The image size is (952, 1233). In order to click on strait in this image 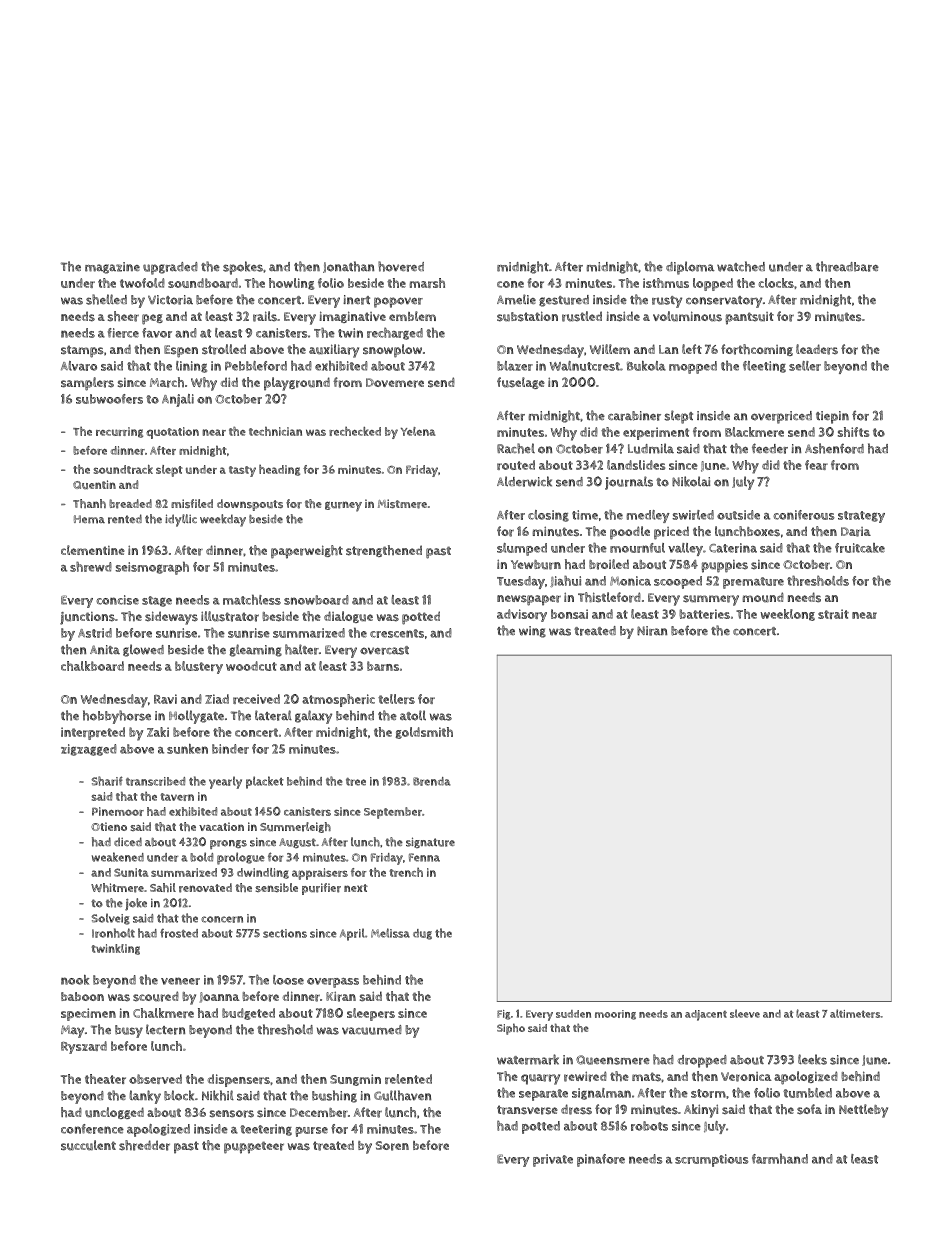, I will do `click(833, 614)`.
